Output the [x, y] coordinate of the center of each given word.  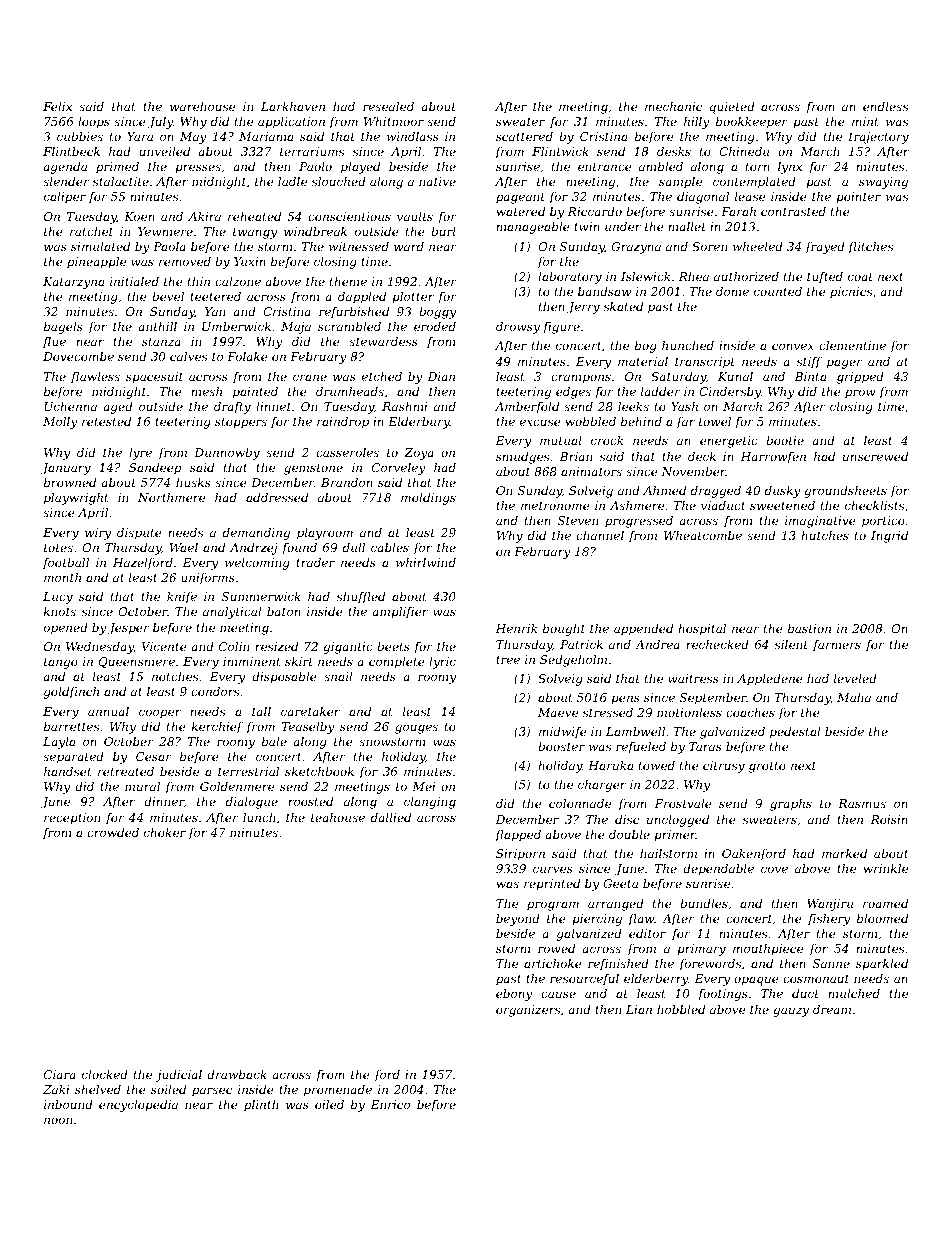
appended [643, 630]
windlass [413, 136]
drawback [237, 1074]
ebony [514, 995]
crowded [113, 832]
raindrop [343, 423]
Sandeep [155, 469]
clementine [852, 345]
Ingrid [889, 537]
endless [885, 106]
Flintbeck [71, 151]
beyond [518, 920]
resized [276, 646]
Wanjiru [830, 905]
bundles [704, 903]
